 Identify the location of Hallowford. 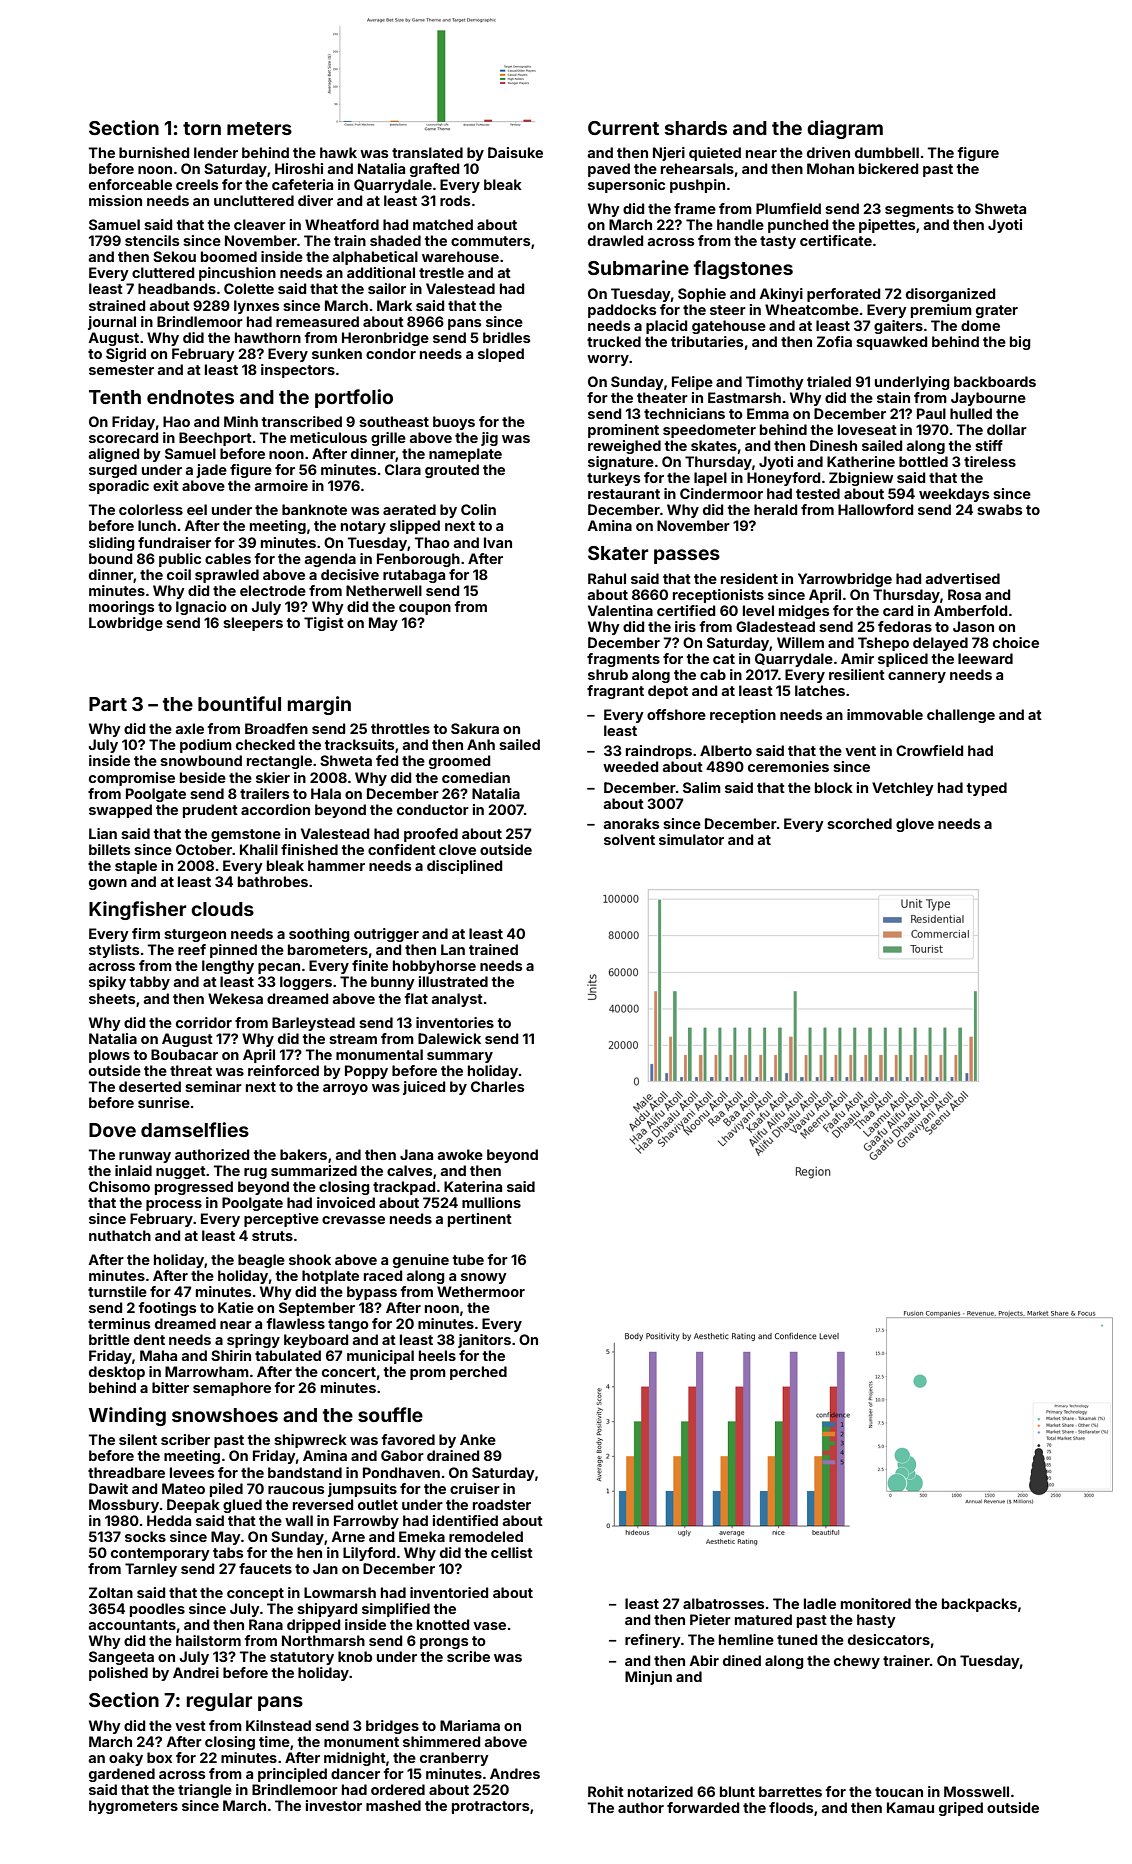
(875, 509).
